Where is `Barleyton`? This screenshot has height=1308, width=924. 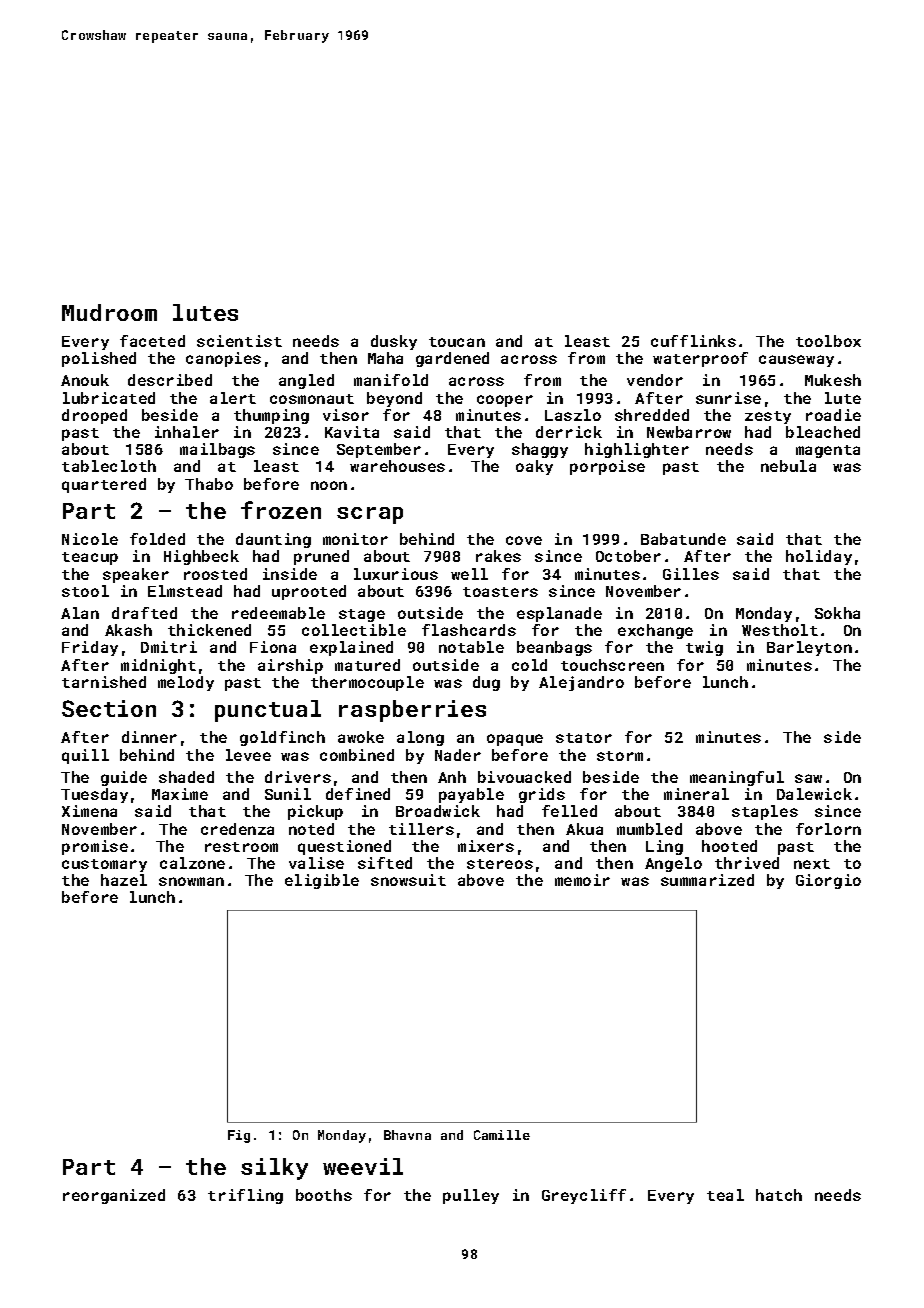 Barleyton is located at coordinates (809, 648).
